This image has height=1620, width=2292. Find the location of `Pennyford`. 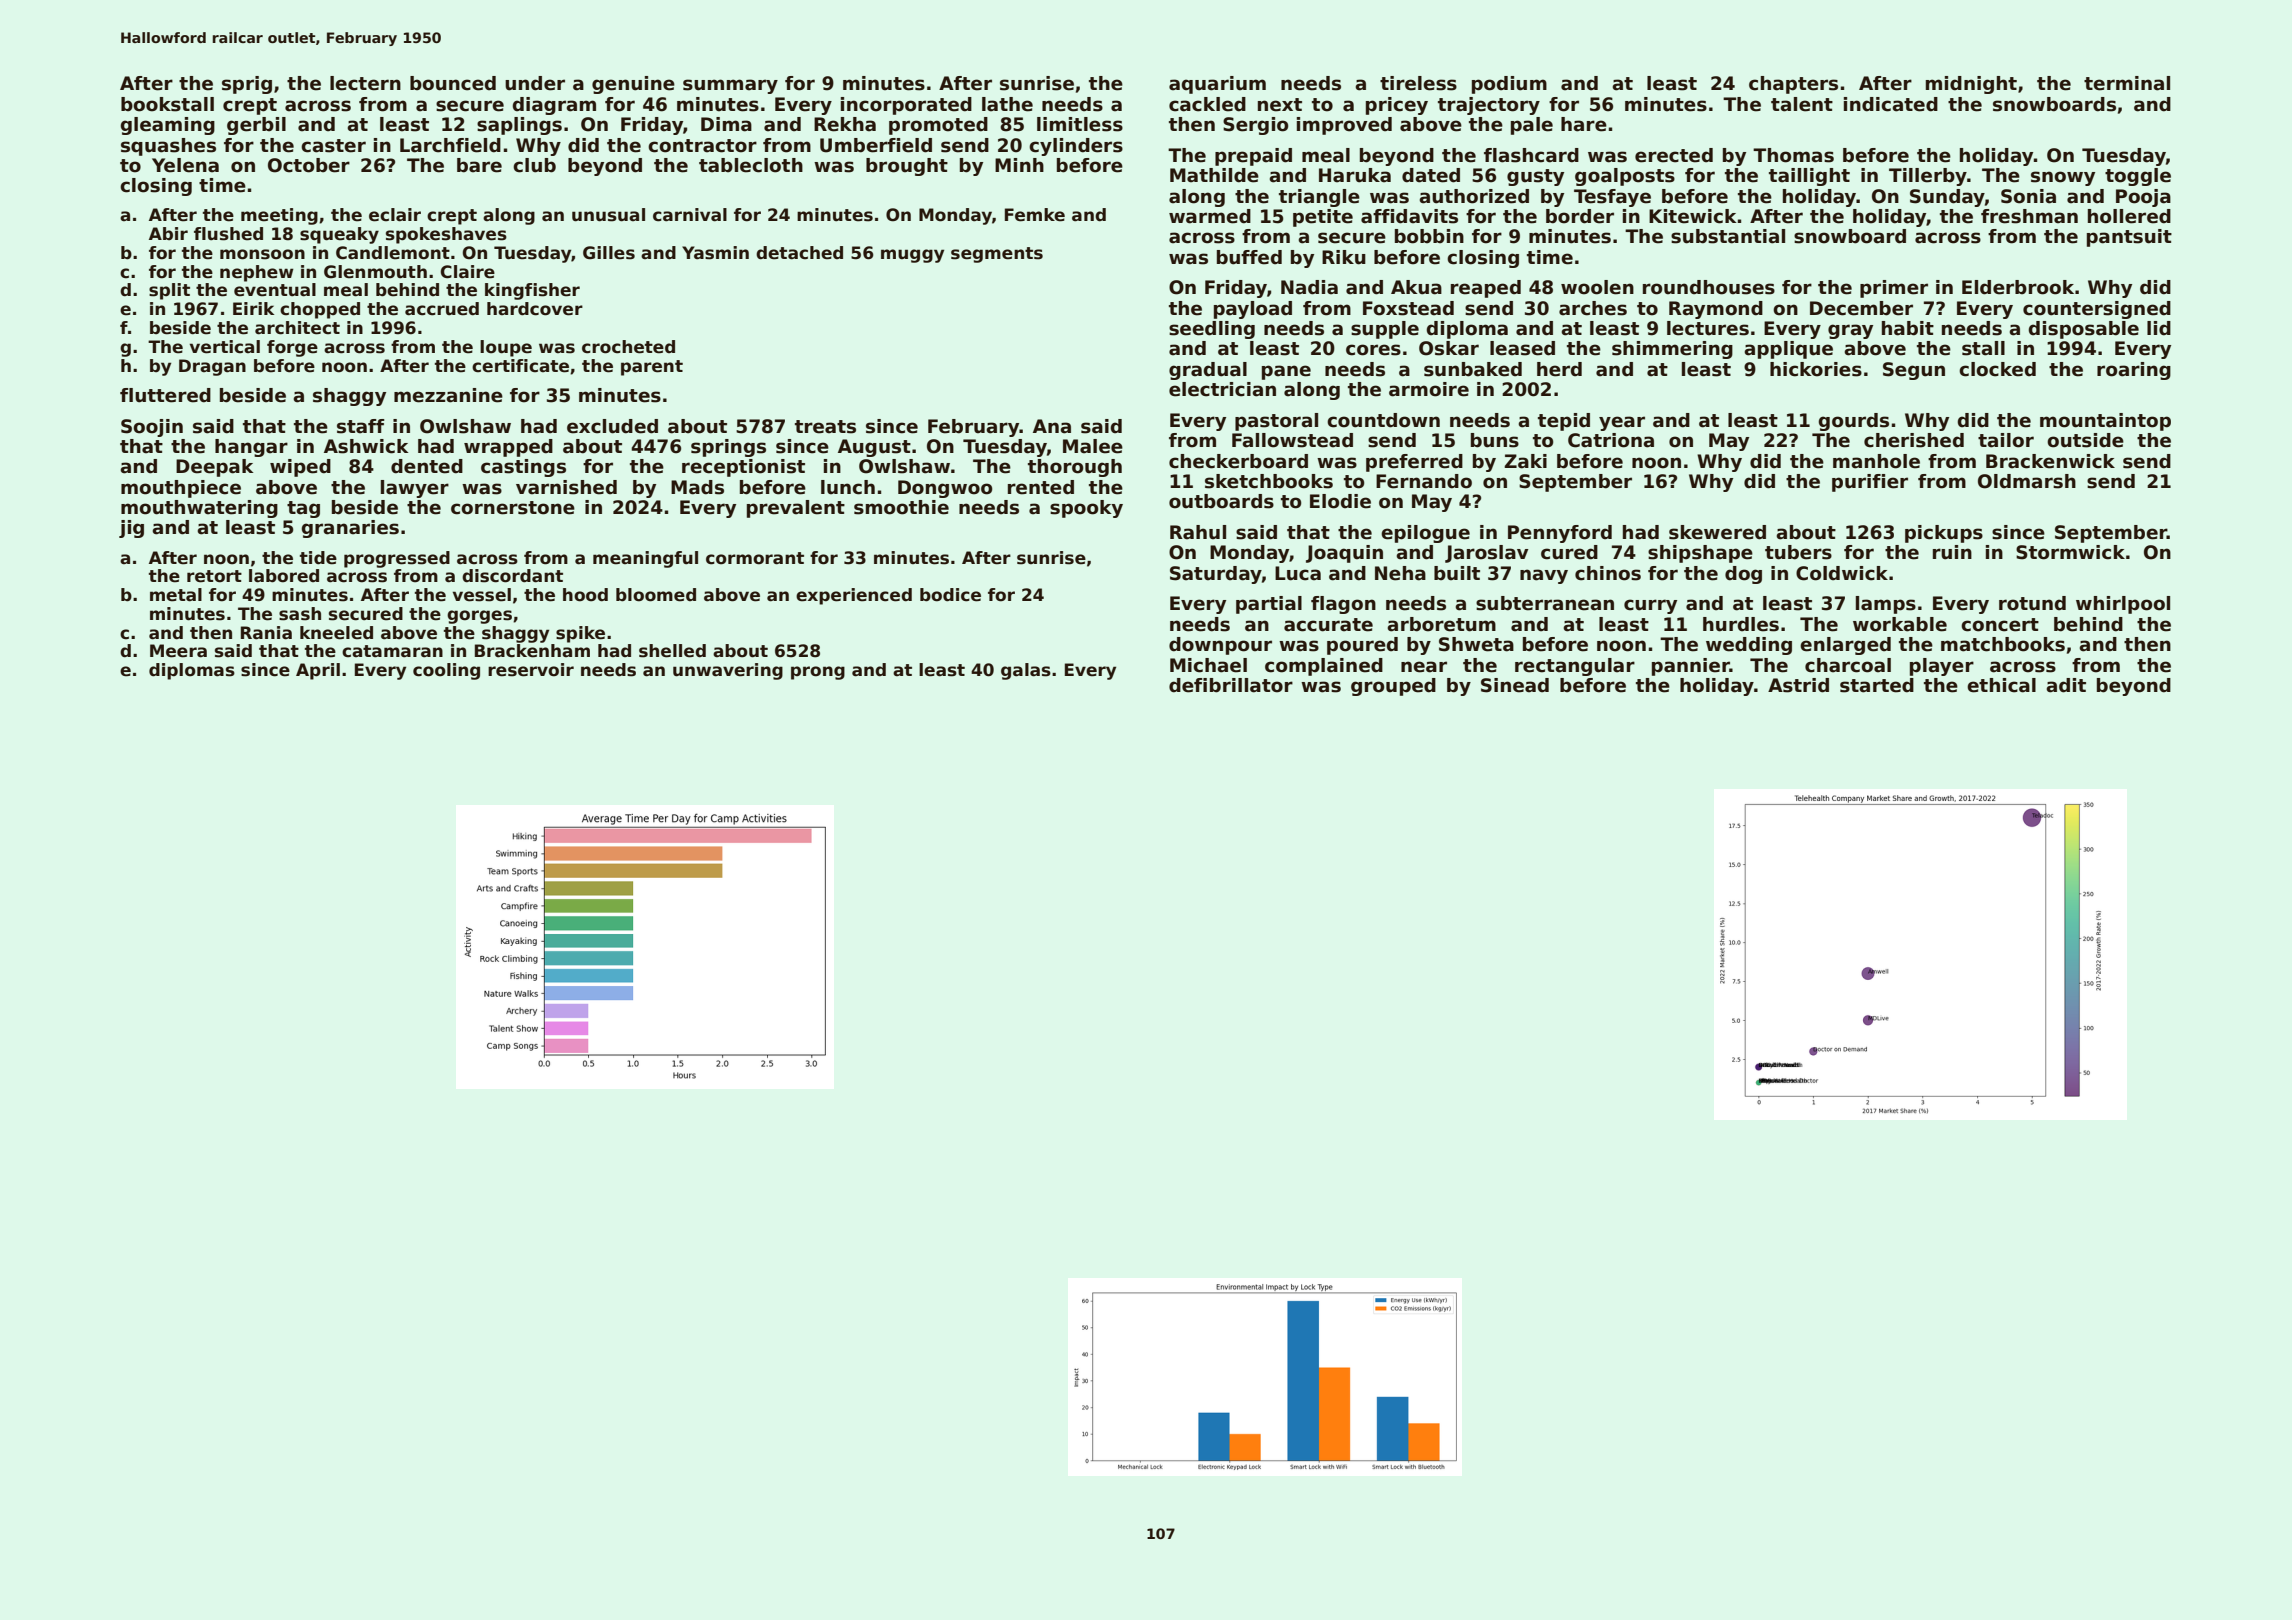

Pennyford is located at coordinates (1560, 534).
